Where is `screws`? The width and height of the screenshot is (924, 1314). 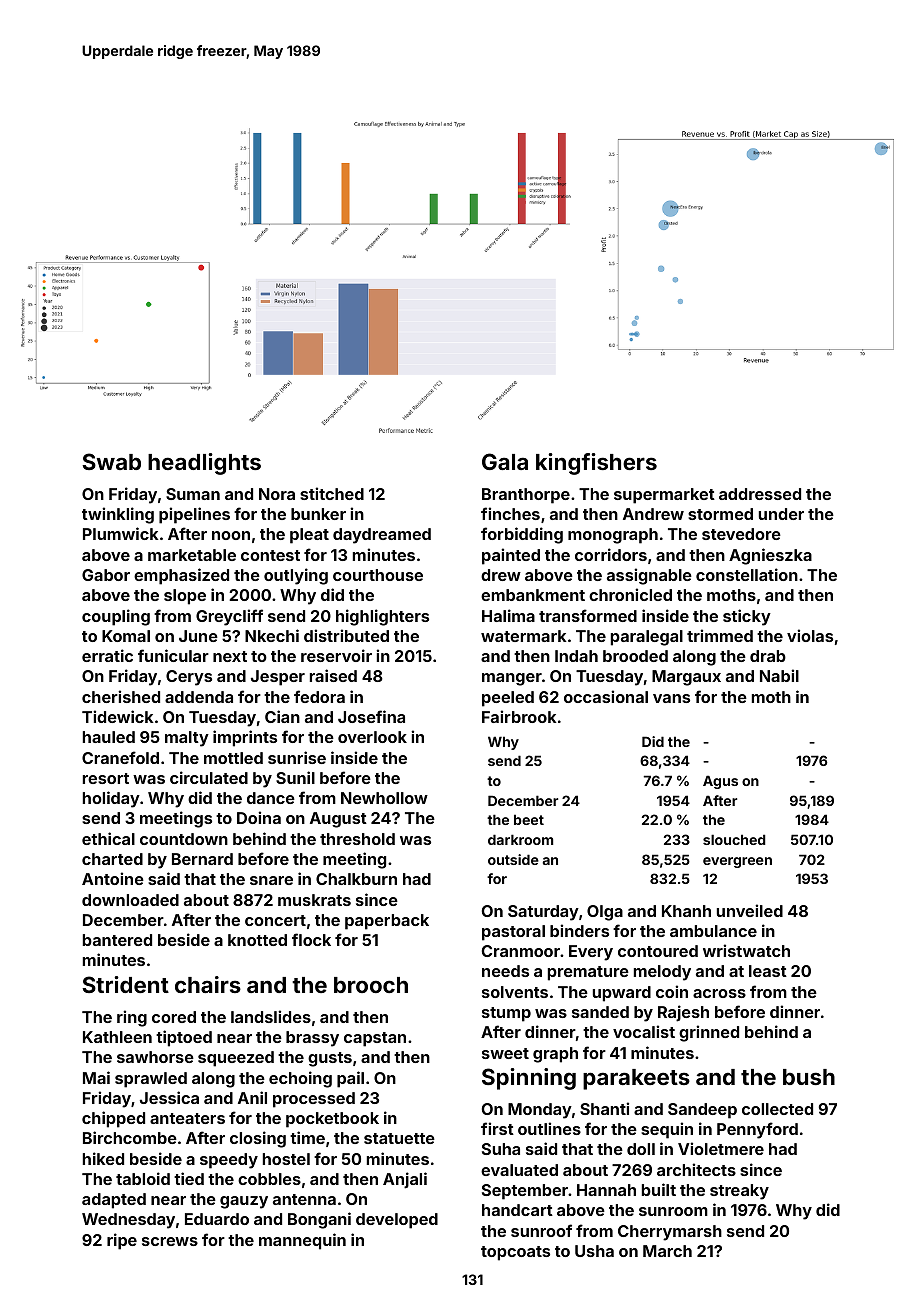
screws is located at coordinates (170, 1241).
